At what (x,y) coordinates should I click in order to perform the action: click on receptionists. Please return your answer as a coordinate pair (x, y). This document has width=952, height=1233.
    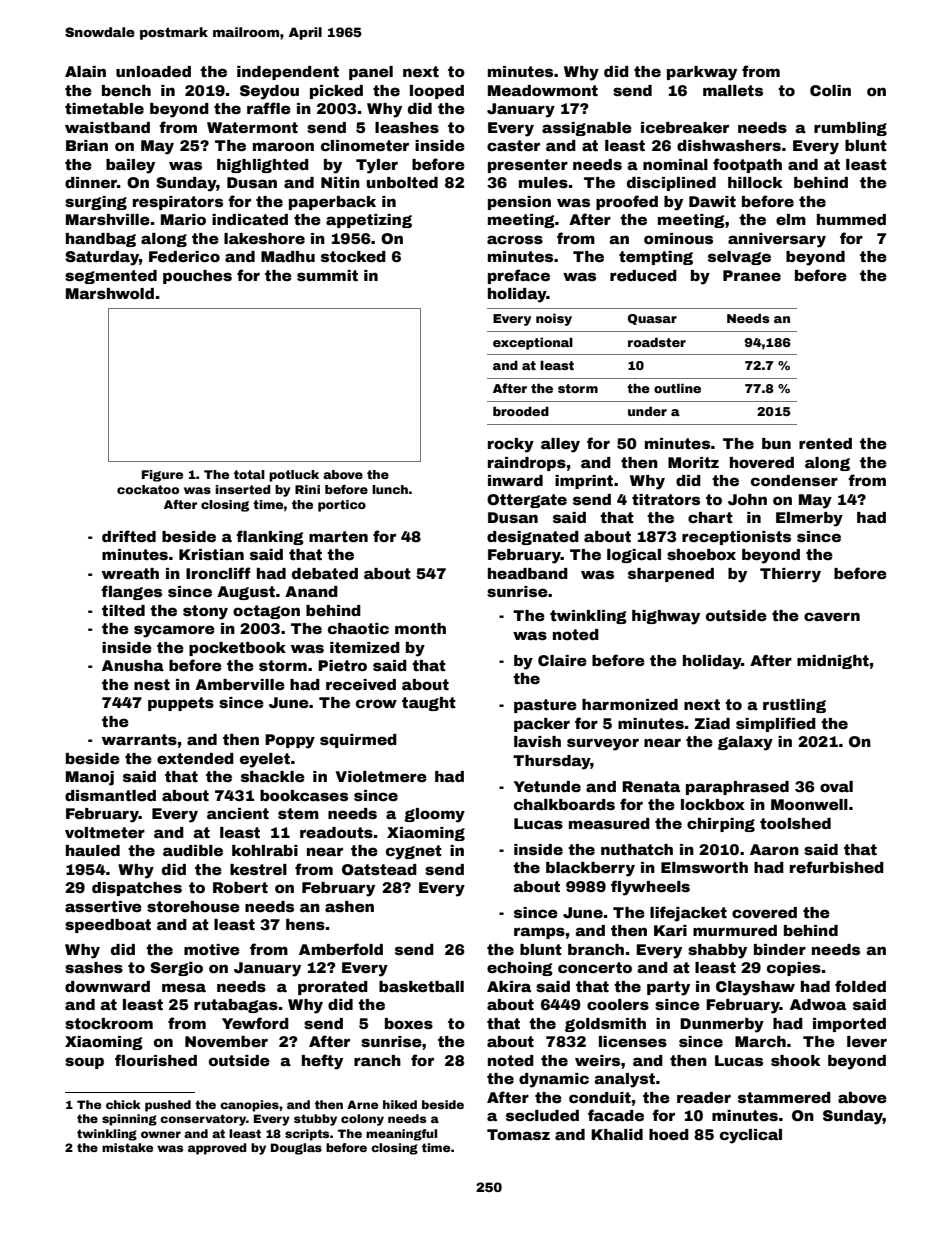
    Looking at the image, I should click on (736, 538).
